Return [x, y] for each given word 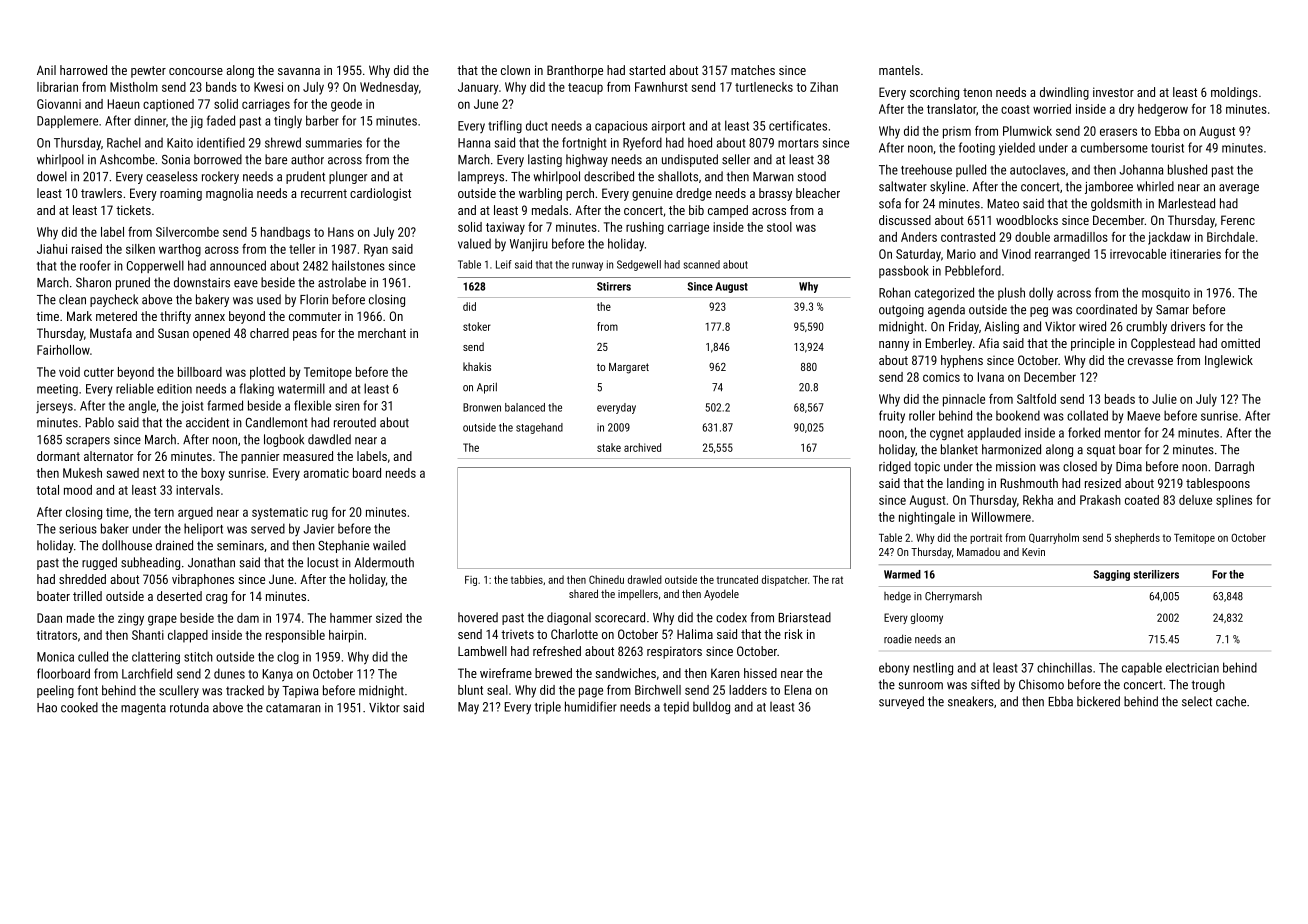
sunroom [920, 686]
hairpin [346, 636]
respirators [674, 652]
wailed [389, 545]
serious [78, 529]
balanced [525, 407]
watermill [301, 388]
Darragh [1234, 467]
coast [1015, 109]
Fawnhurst [661, 87]
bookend [1018, 415]
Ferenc [1238, 220]
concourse [196, 71]
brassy [775, 194]
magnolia [229, 194]
